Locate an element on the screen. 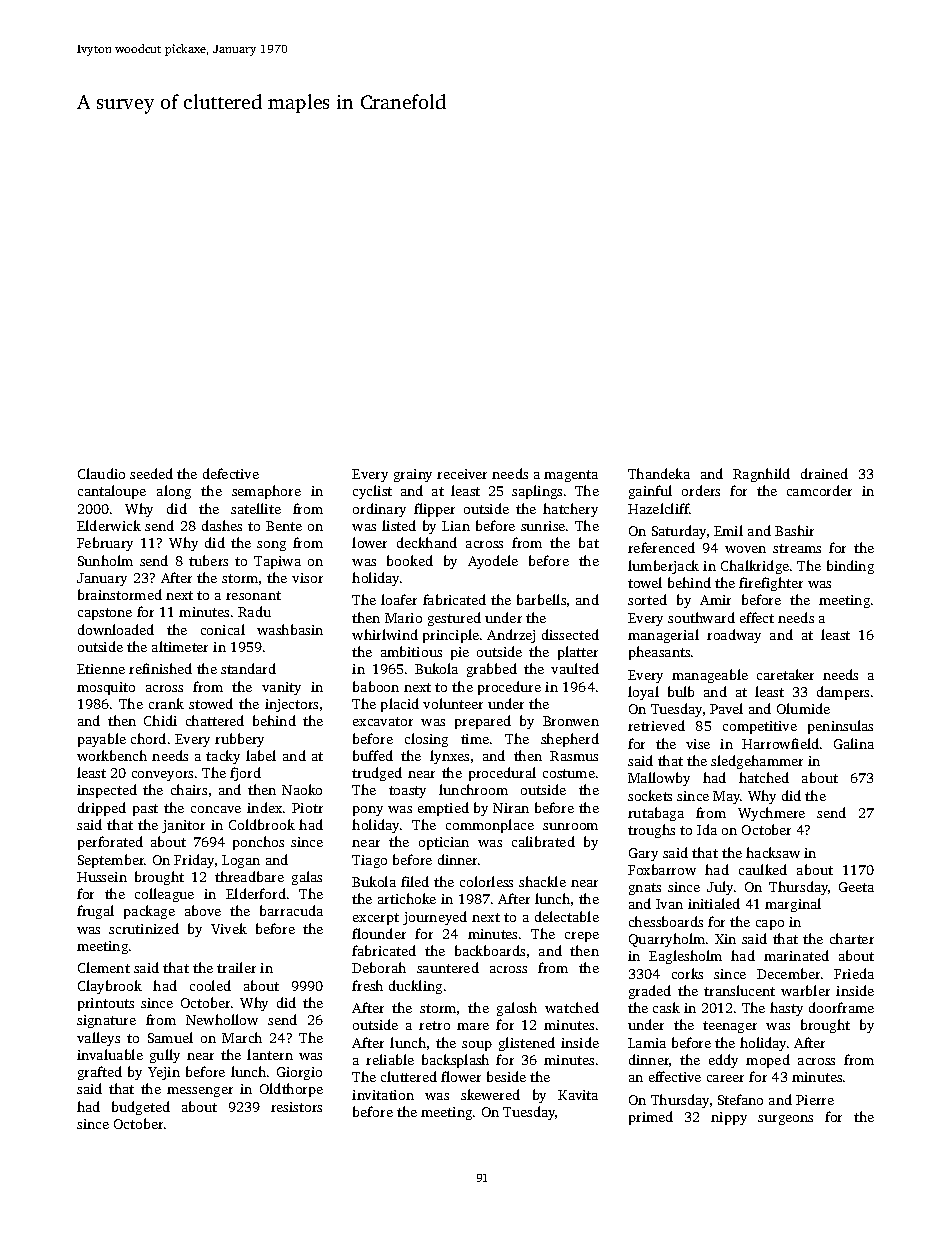 The height and width of the screenshot is (1233, 952). budgeted is located at coordinates (141, 1108).
